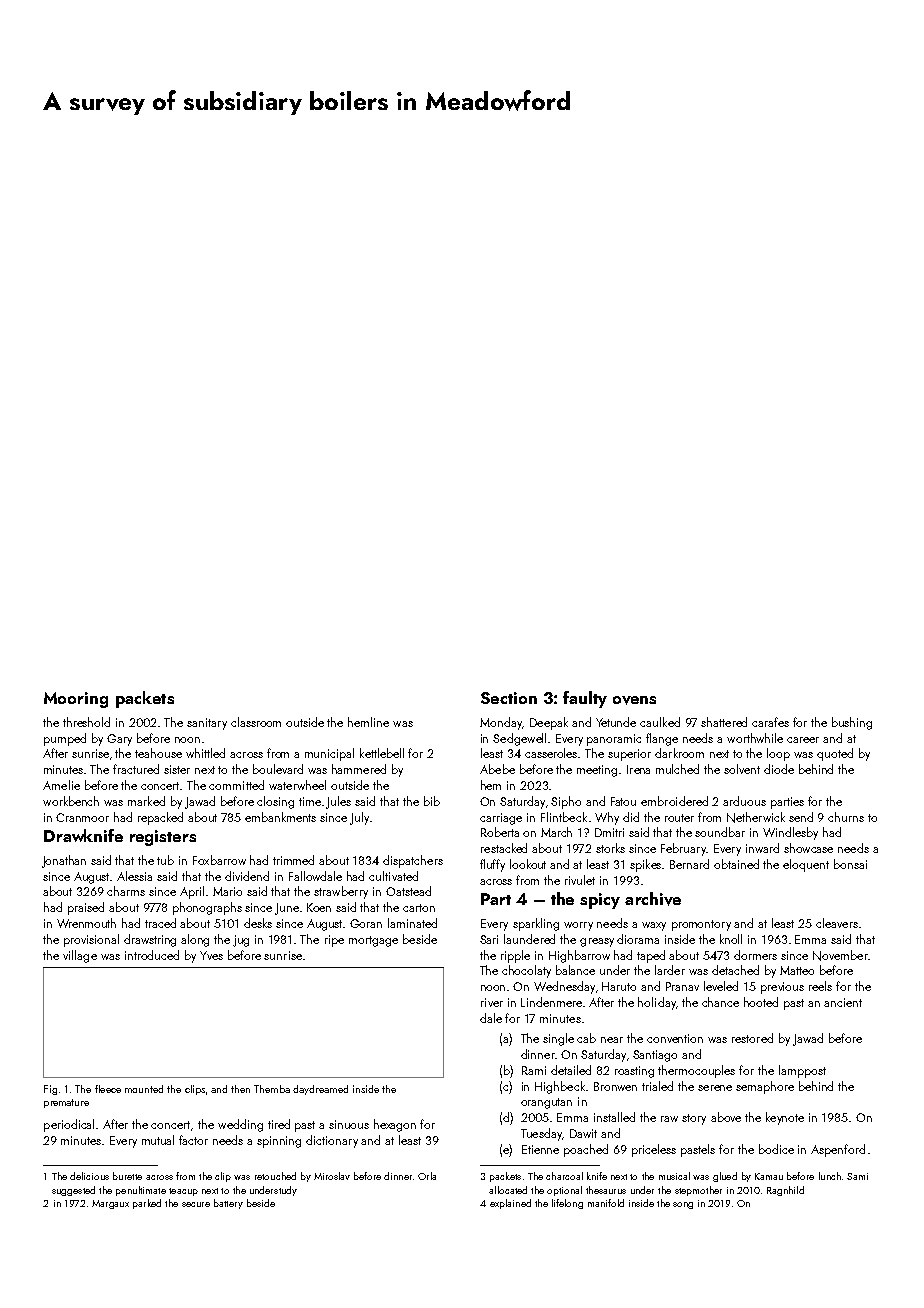 The image size is (924, 1308). Describe the element at coordinates (835, 754) in the screenshot. I see `quoted` at that location.
